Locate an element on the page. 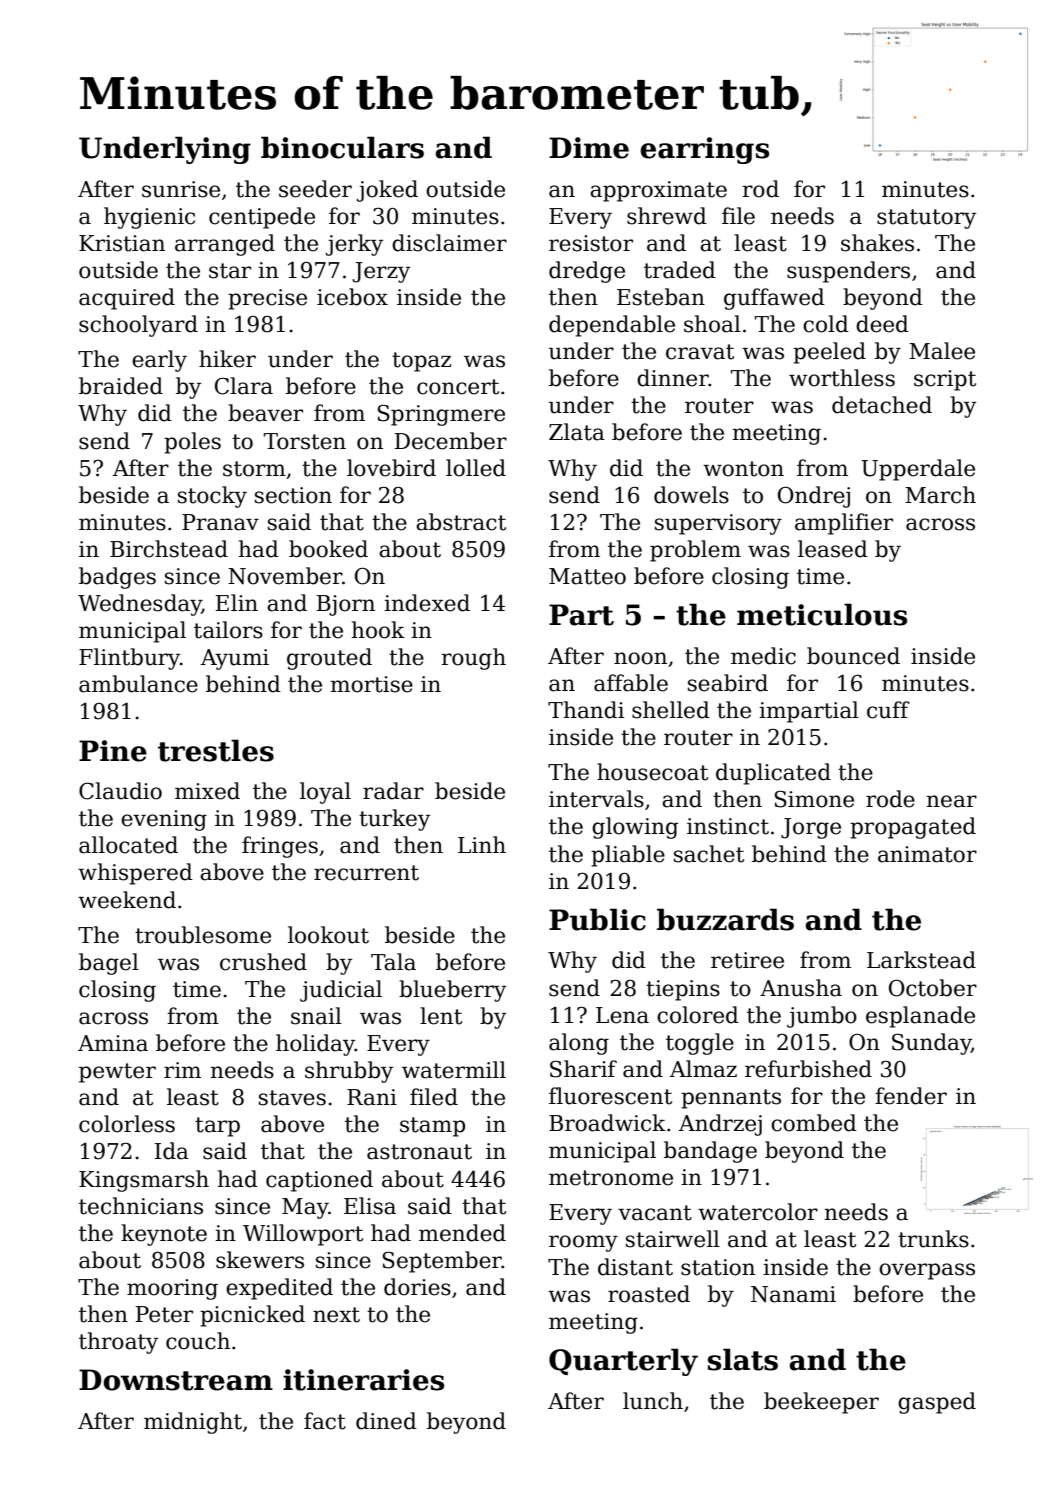  near is located at coordinates (951, 801).
